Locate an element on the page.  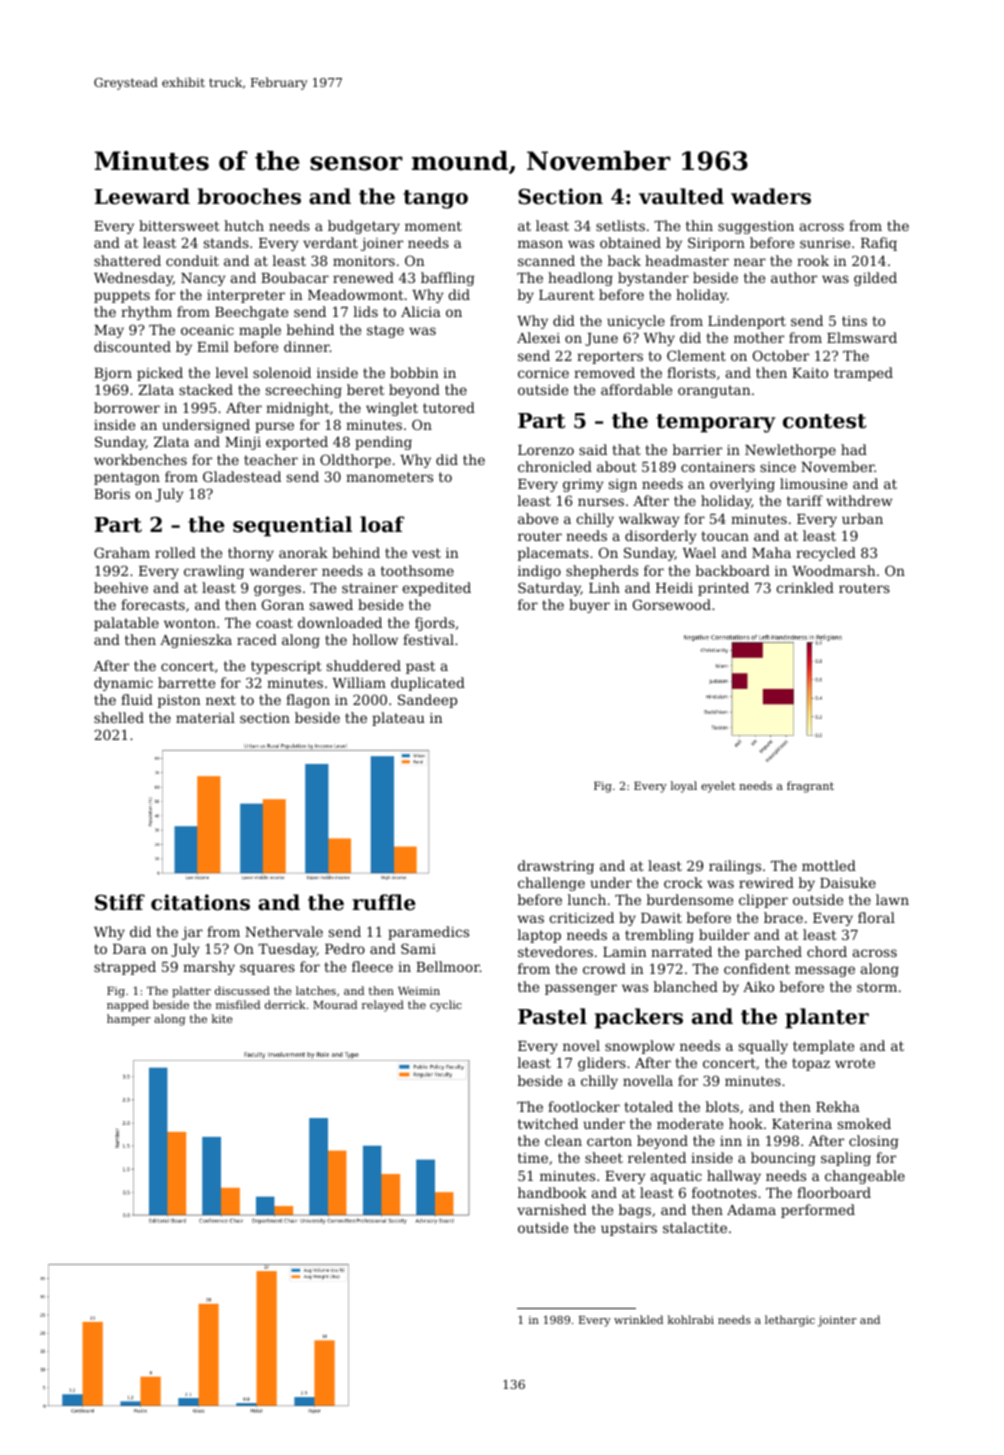
kite is located at coordinates (222, 1018).
